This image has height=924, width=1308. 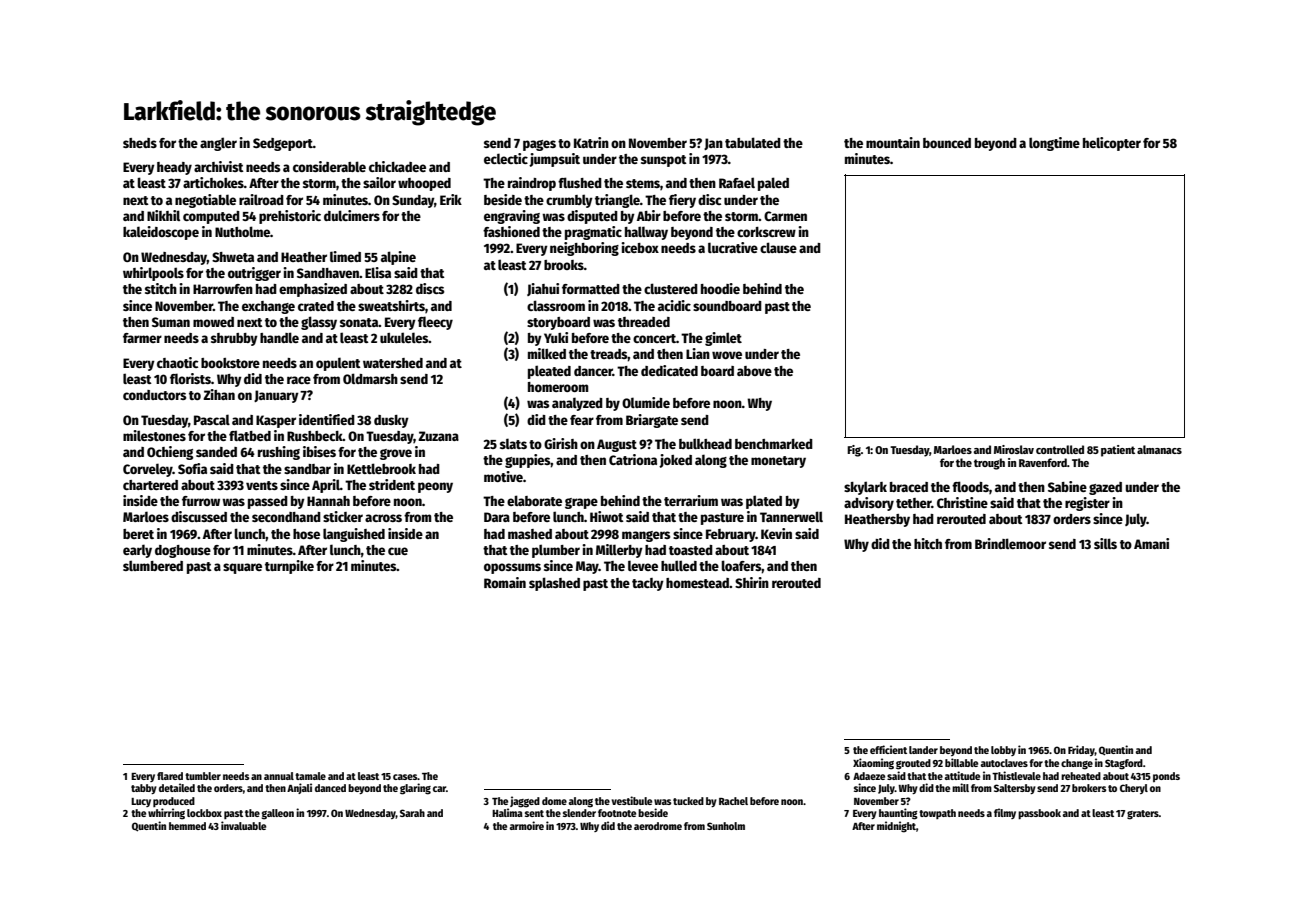 What do you see at coordinates (218, 144) in the image?
I see `angler` at bounding box center [218, 144].
